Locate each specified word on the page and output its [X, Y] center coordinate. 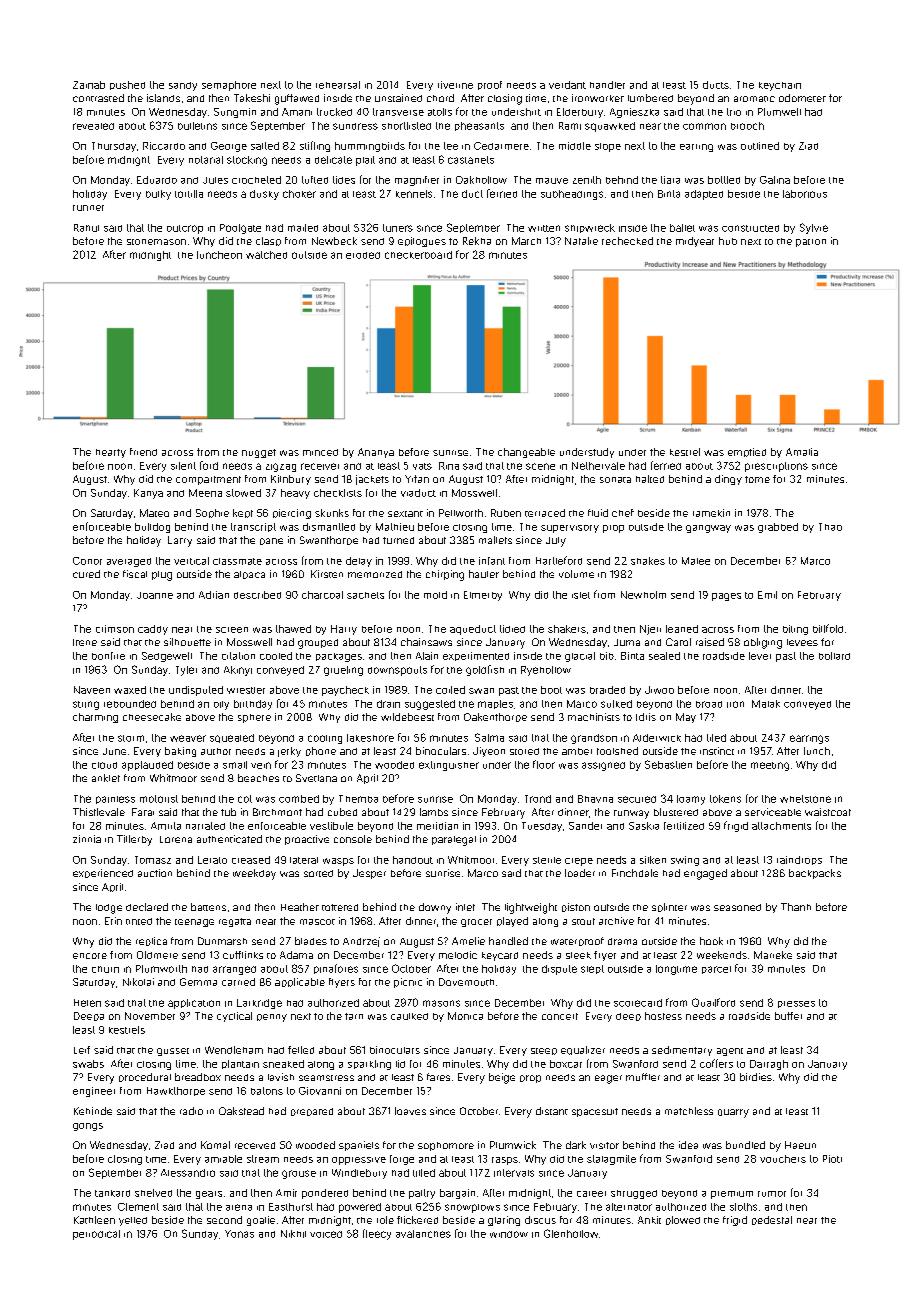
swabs [88, 1064]
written [544, 228]
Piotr [832, 1159]
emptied [747, 452]
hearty [111, 453]
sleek [578, 955]
